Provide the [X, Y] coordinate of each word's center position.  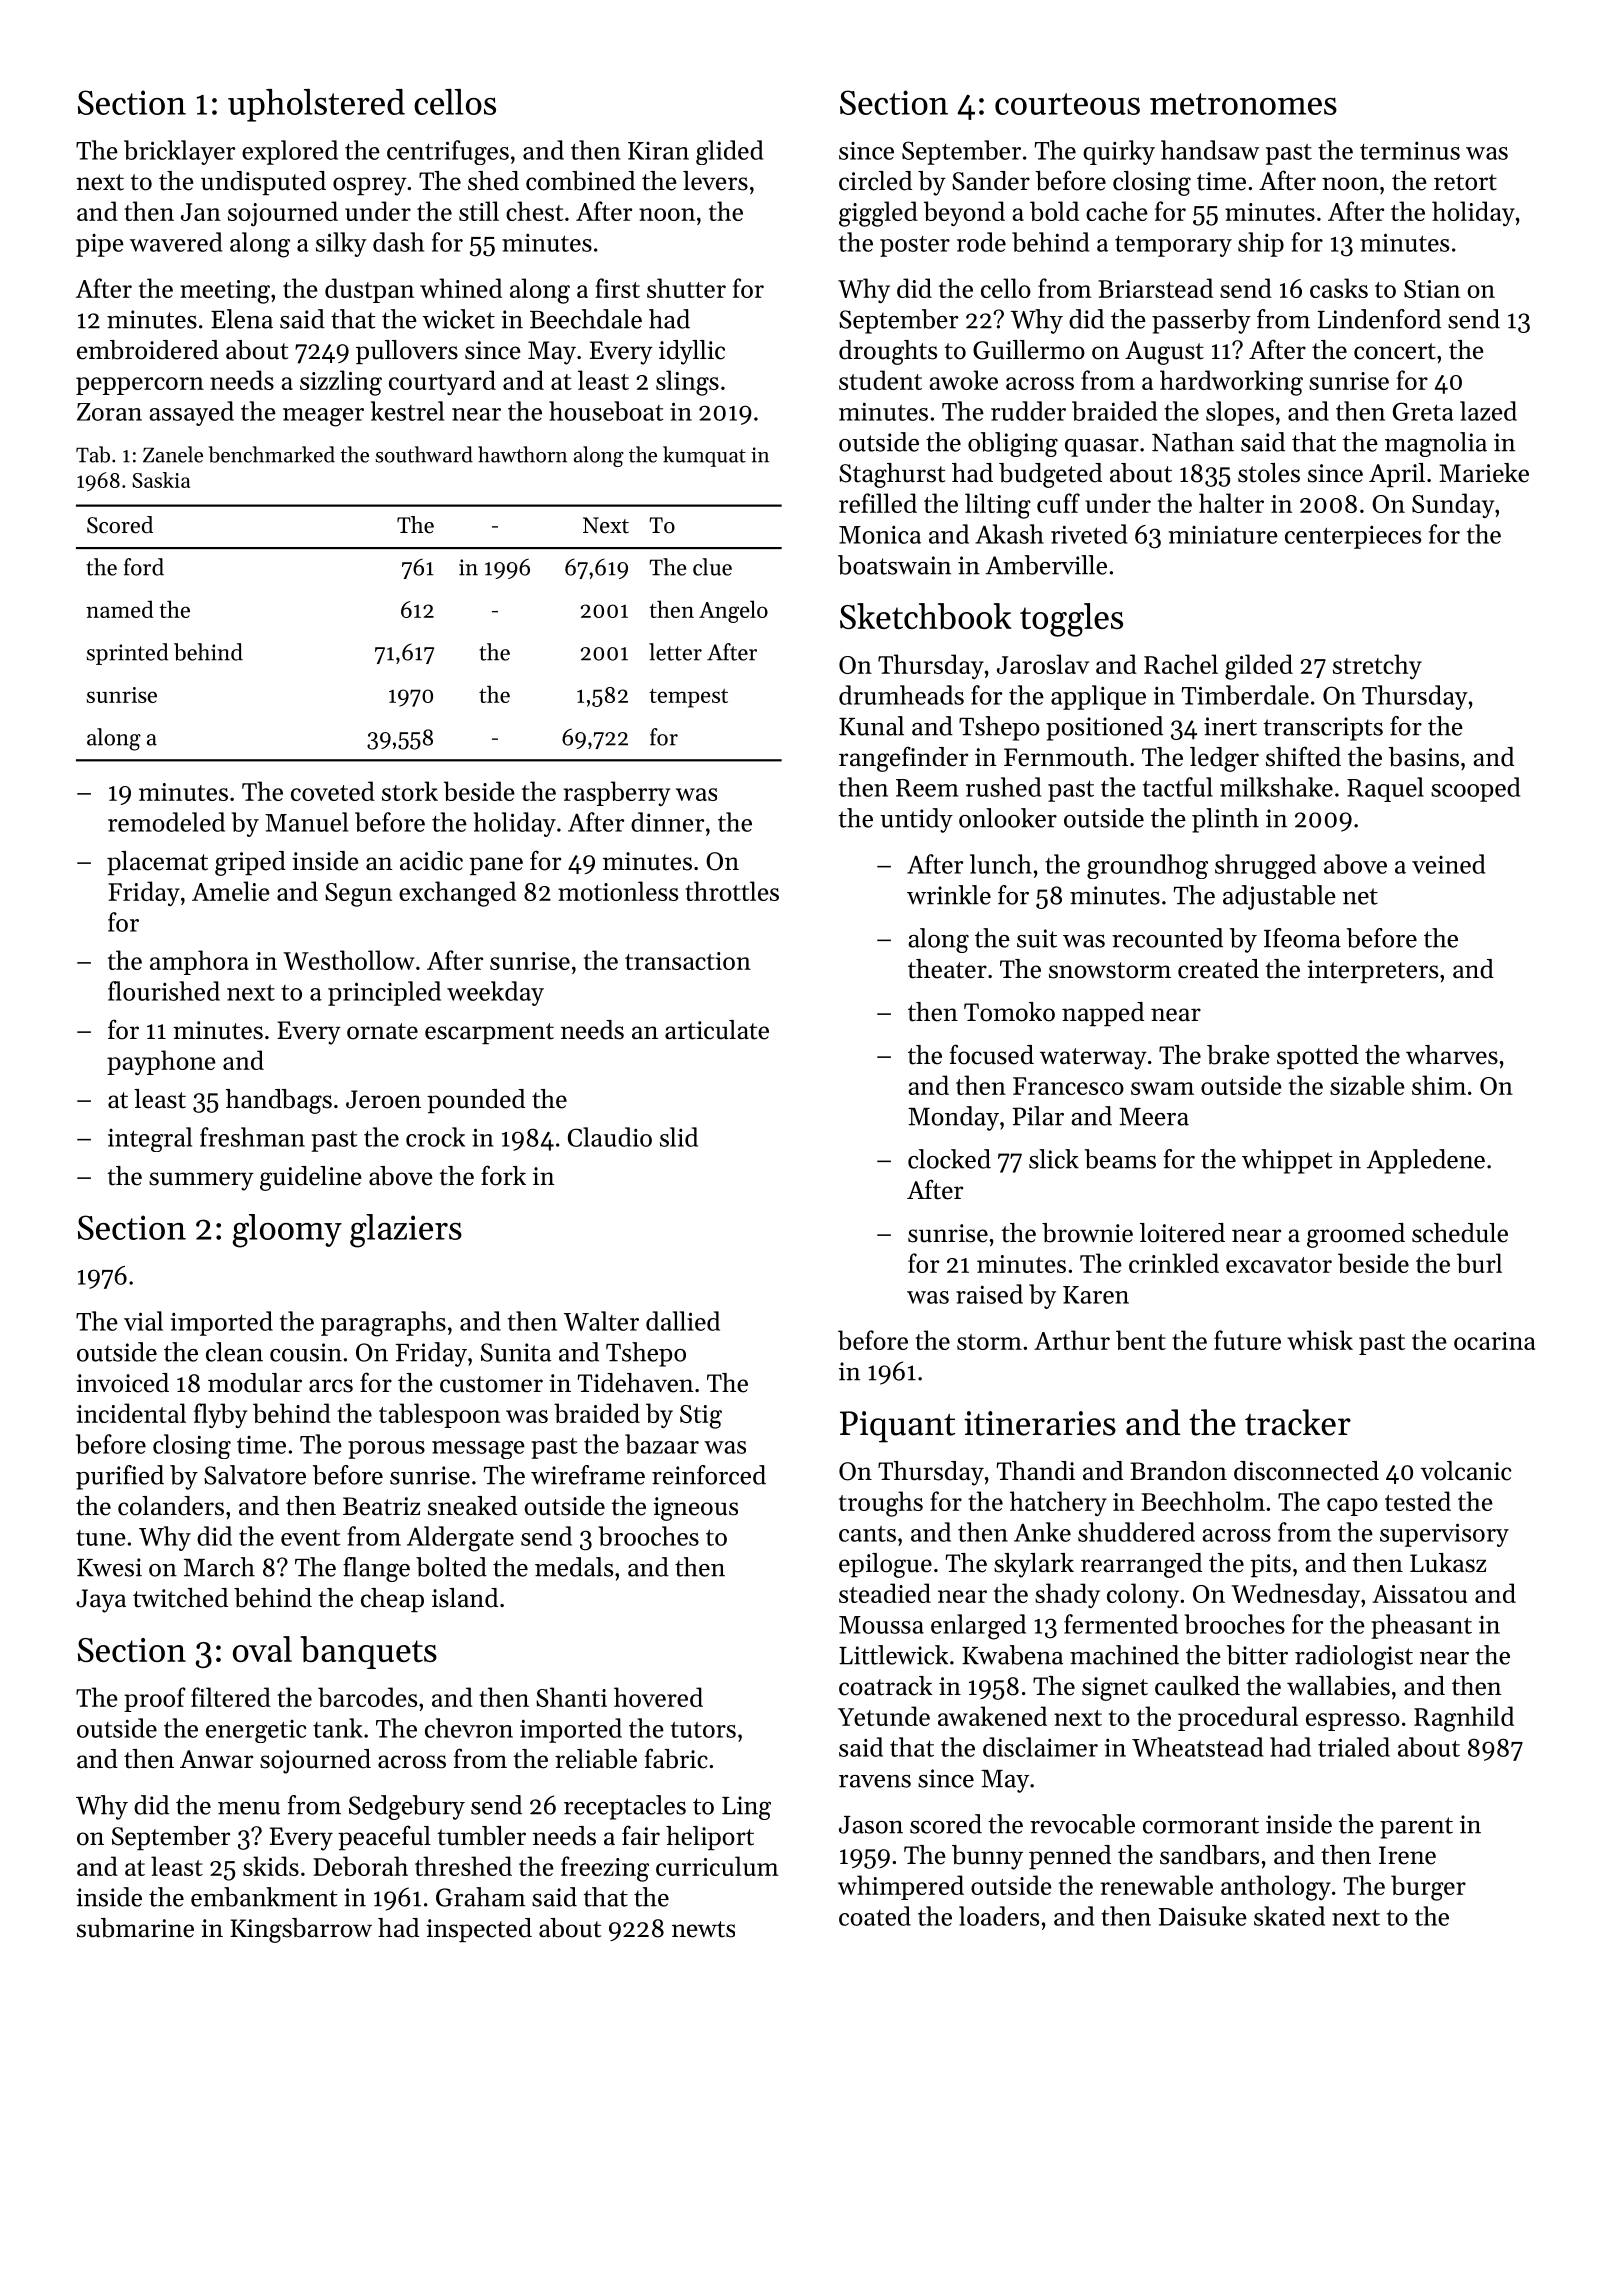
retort [1465, 182]
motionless [618, 891]
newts [703, 1929]
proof [155, 1699]
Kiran [658, 151]
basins [1423, 757]
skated [1289, 1916]
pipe [100, 245]
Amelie [231, 891]
